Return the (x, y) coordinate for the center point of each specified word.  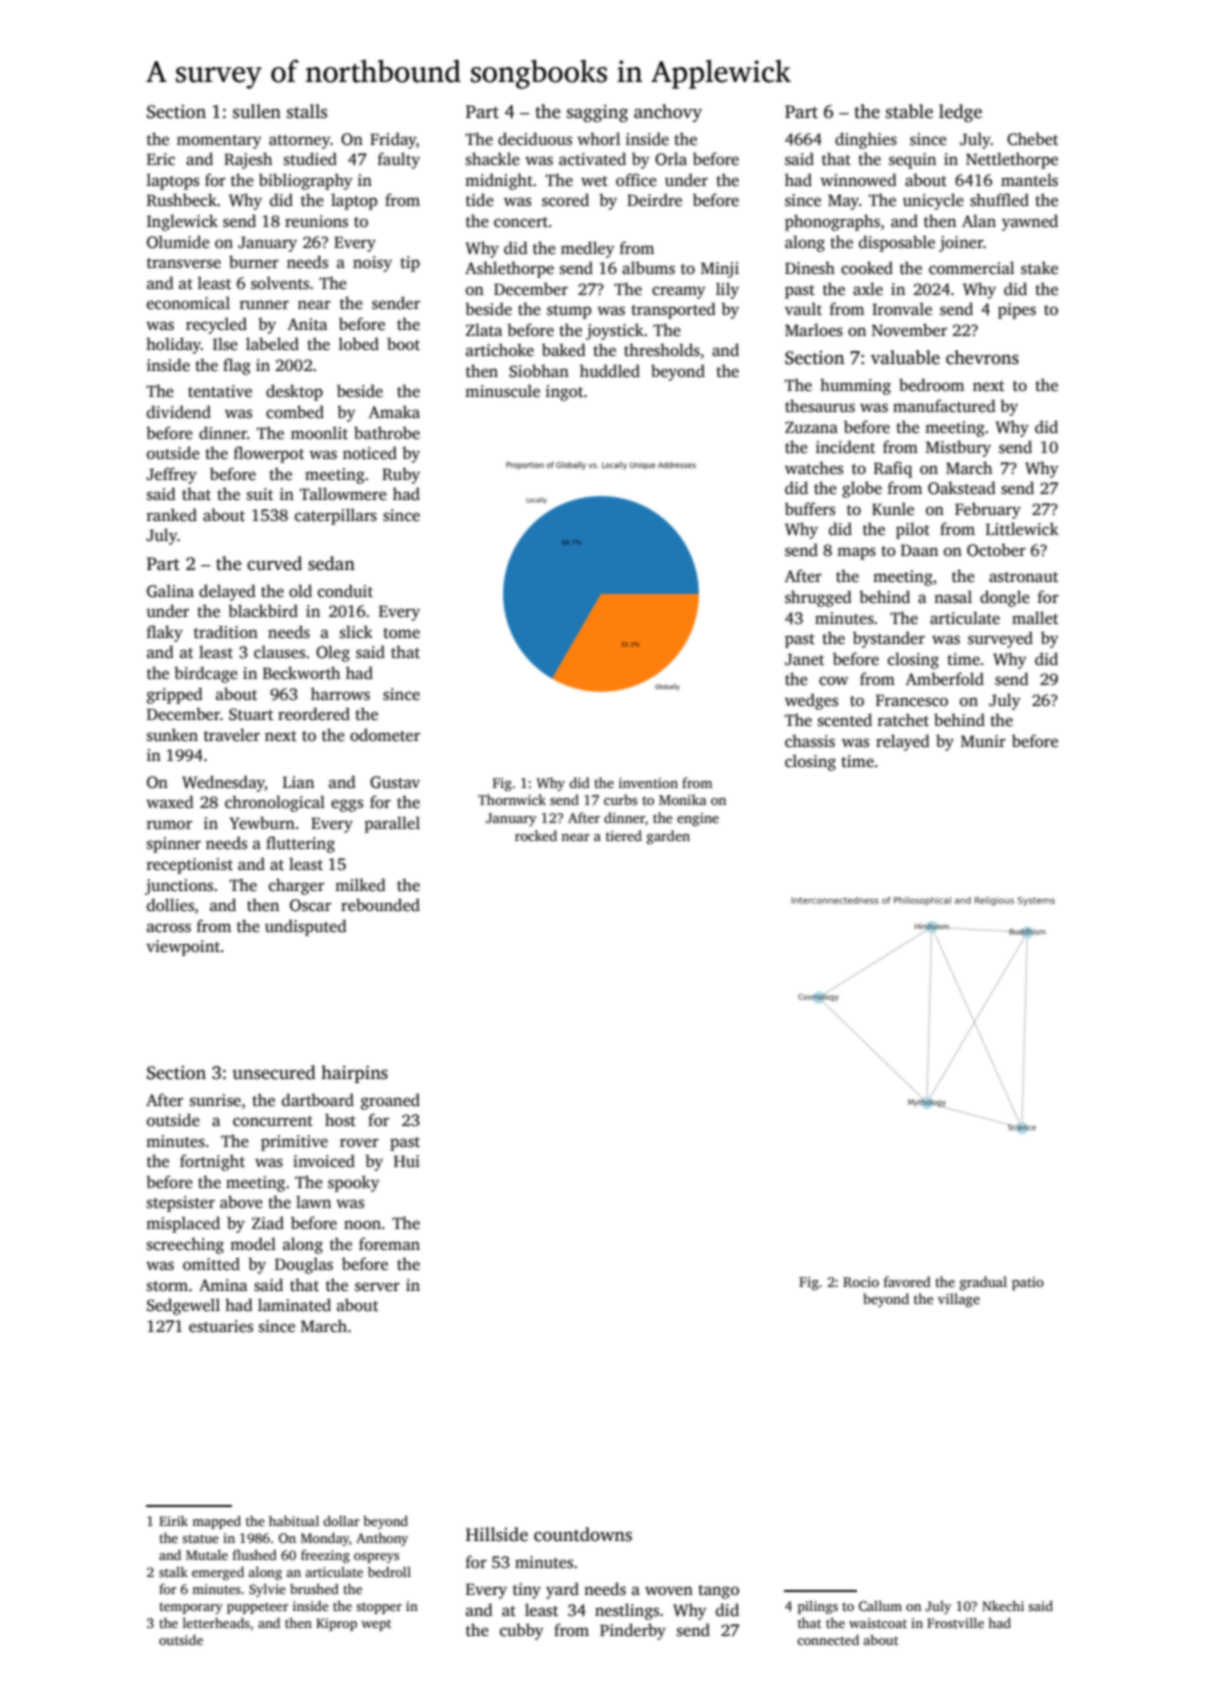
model (253, 1244)
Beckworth (301, 673)
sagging (597, 113)
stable (909, 111)
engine (698, 819)
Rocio (861, 1282)
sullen (257, 111)
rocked (536, 835)
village (959, 1300)
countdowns (583, 1534)
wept (376, 1625)
